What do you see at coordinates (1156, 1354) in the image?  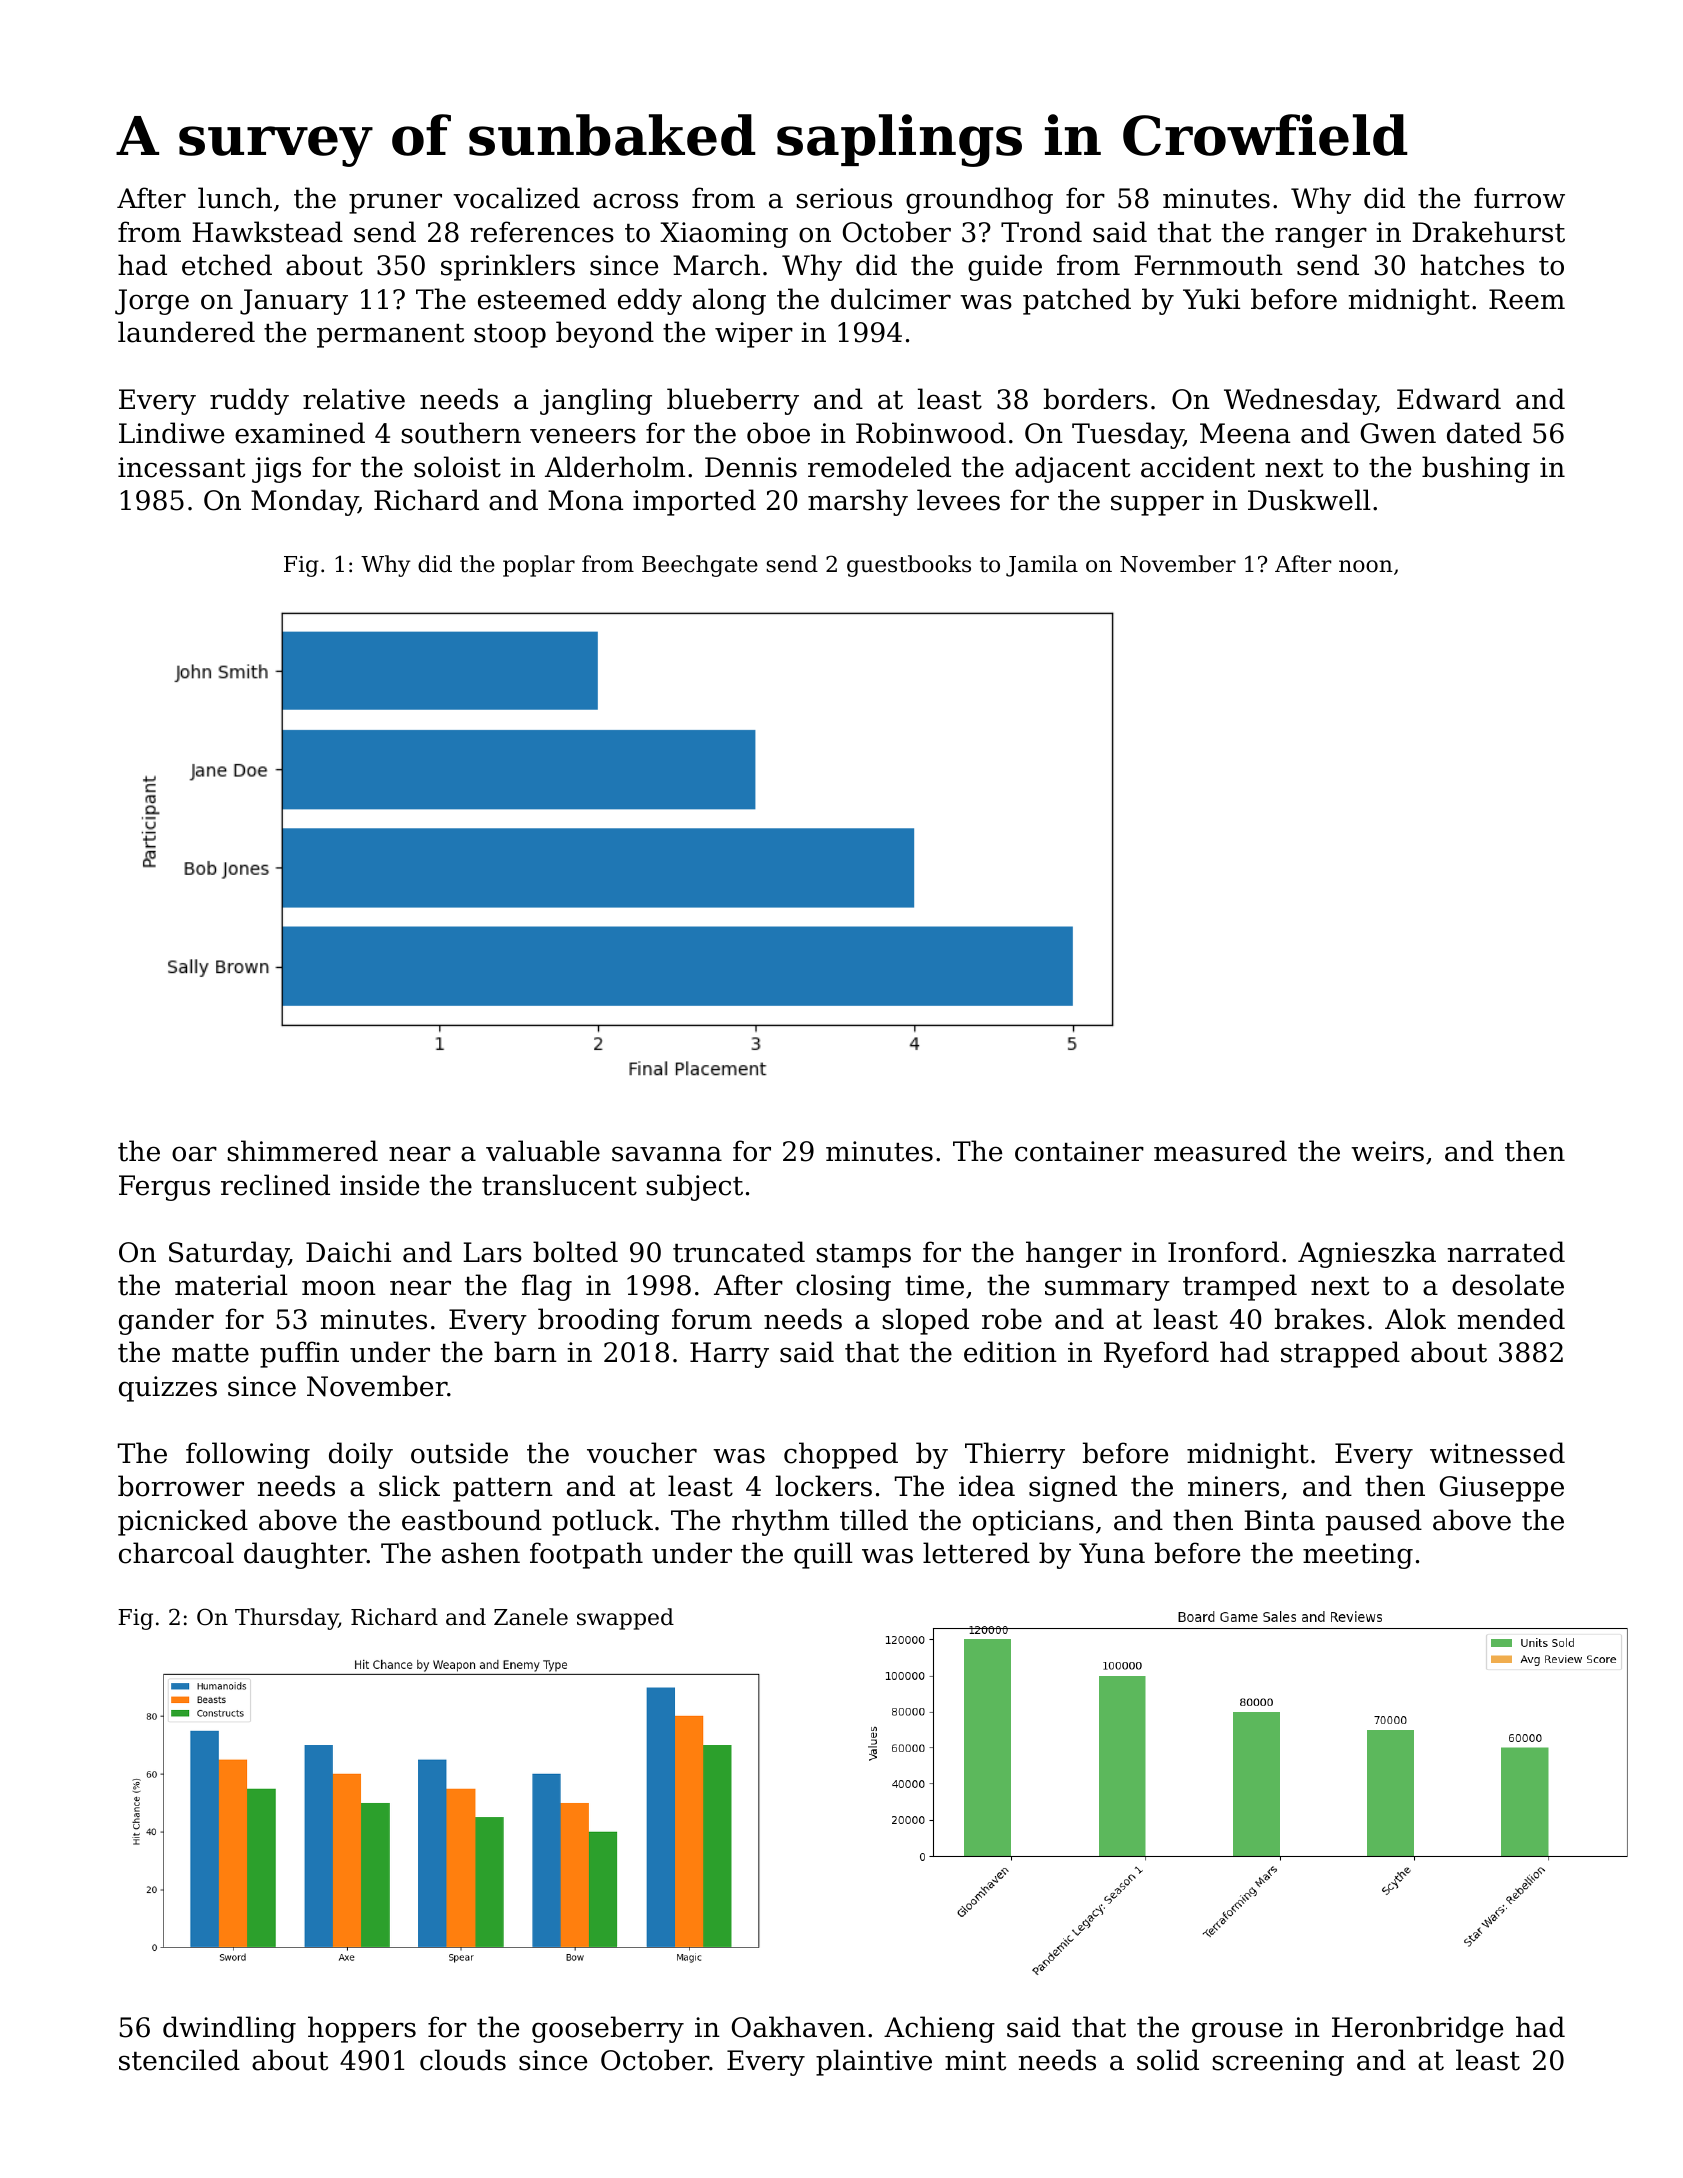 I see `Ryeford` at bounding box center [1156, 1354].
